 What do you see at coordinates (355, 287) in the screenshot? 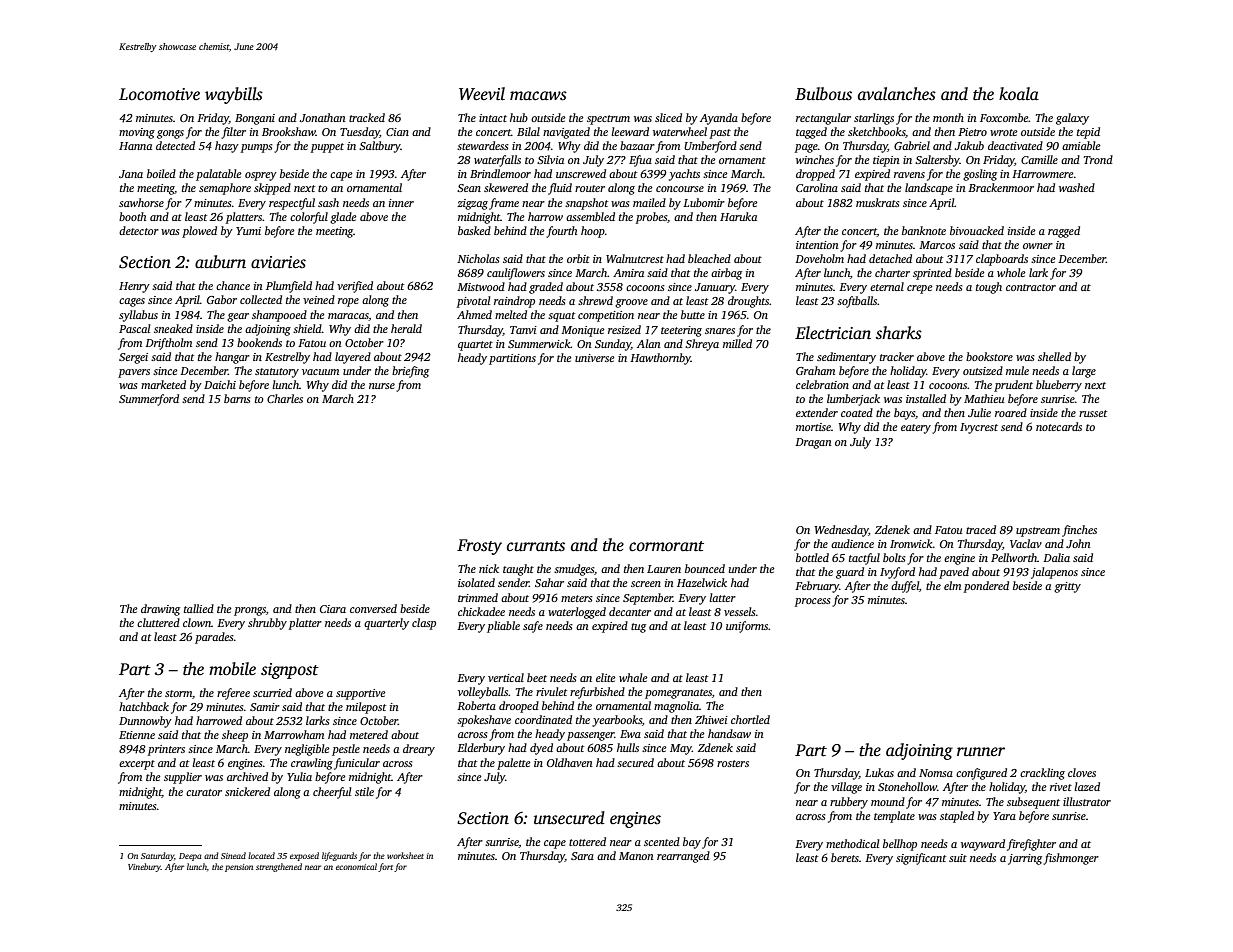
I see `verified` at bounding box center [355, 287].
